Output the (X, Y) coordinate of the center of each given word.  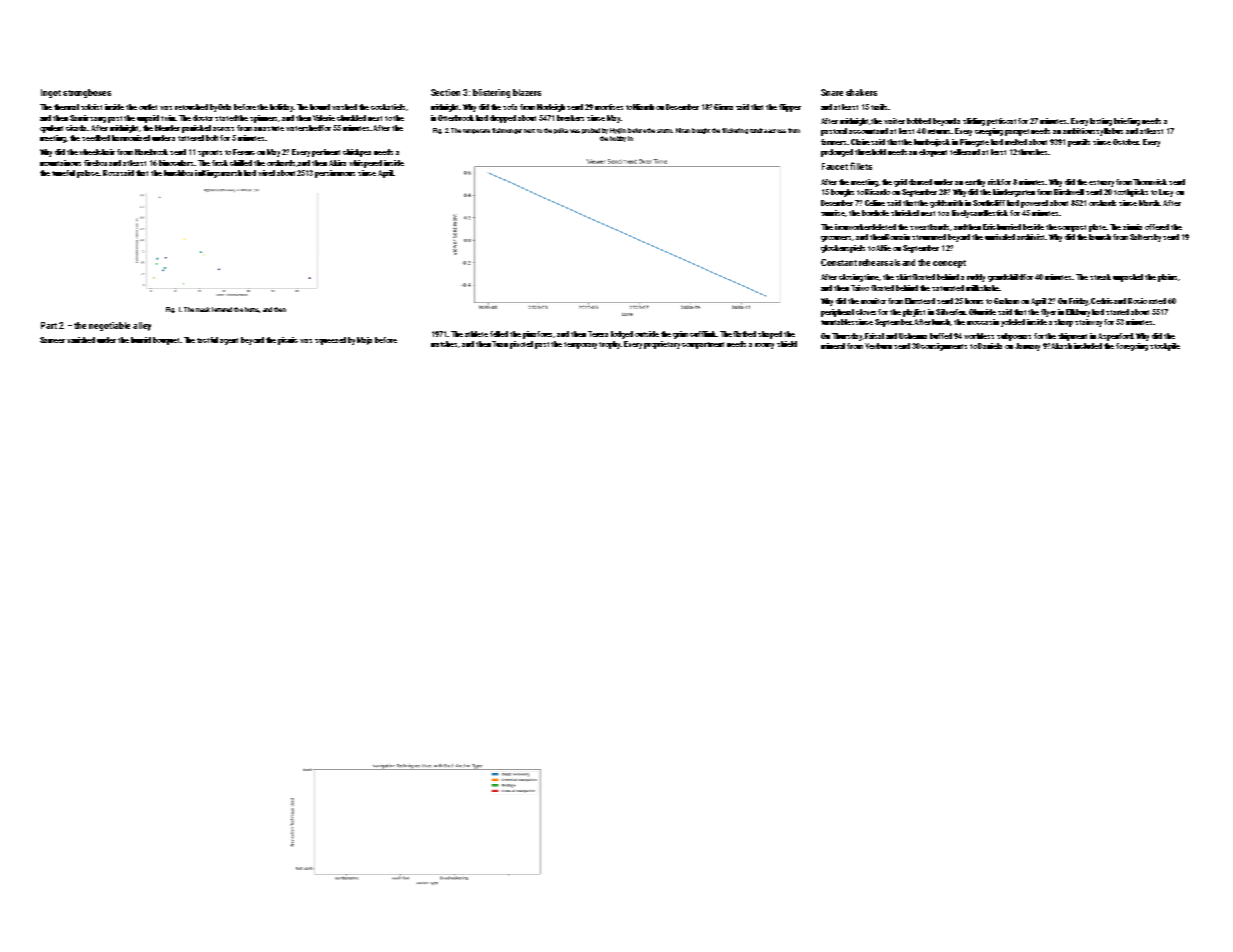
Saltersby (1145, 238)
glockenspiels (843, 249)
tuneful (63, 173)
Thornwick (1150, 182)
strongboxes (87, 93)
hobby (618, 139)
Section (445, 92)
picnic (288, 341)
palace (88, 174)
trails (879, 107)
